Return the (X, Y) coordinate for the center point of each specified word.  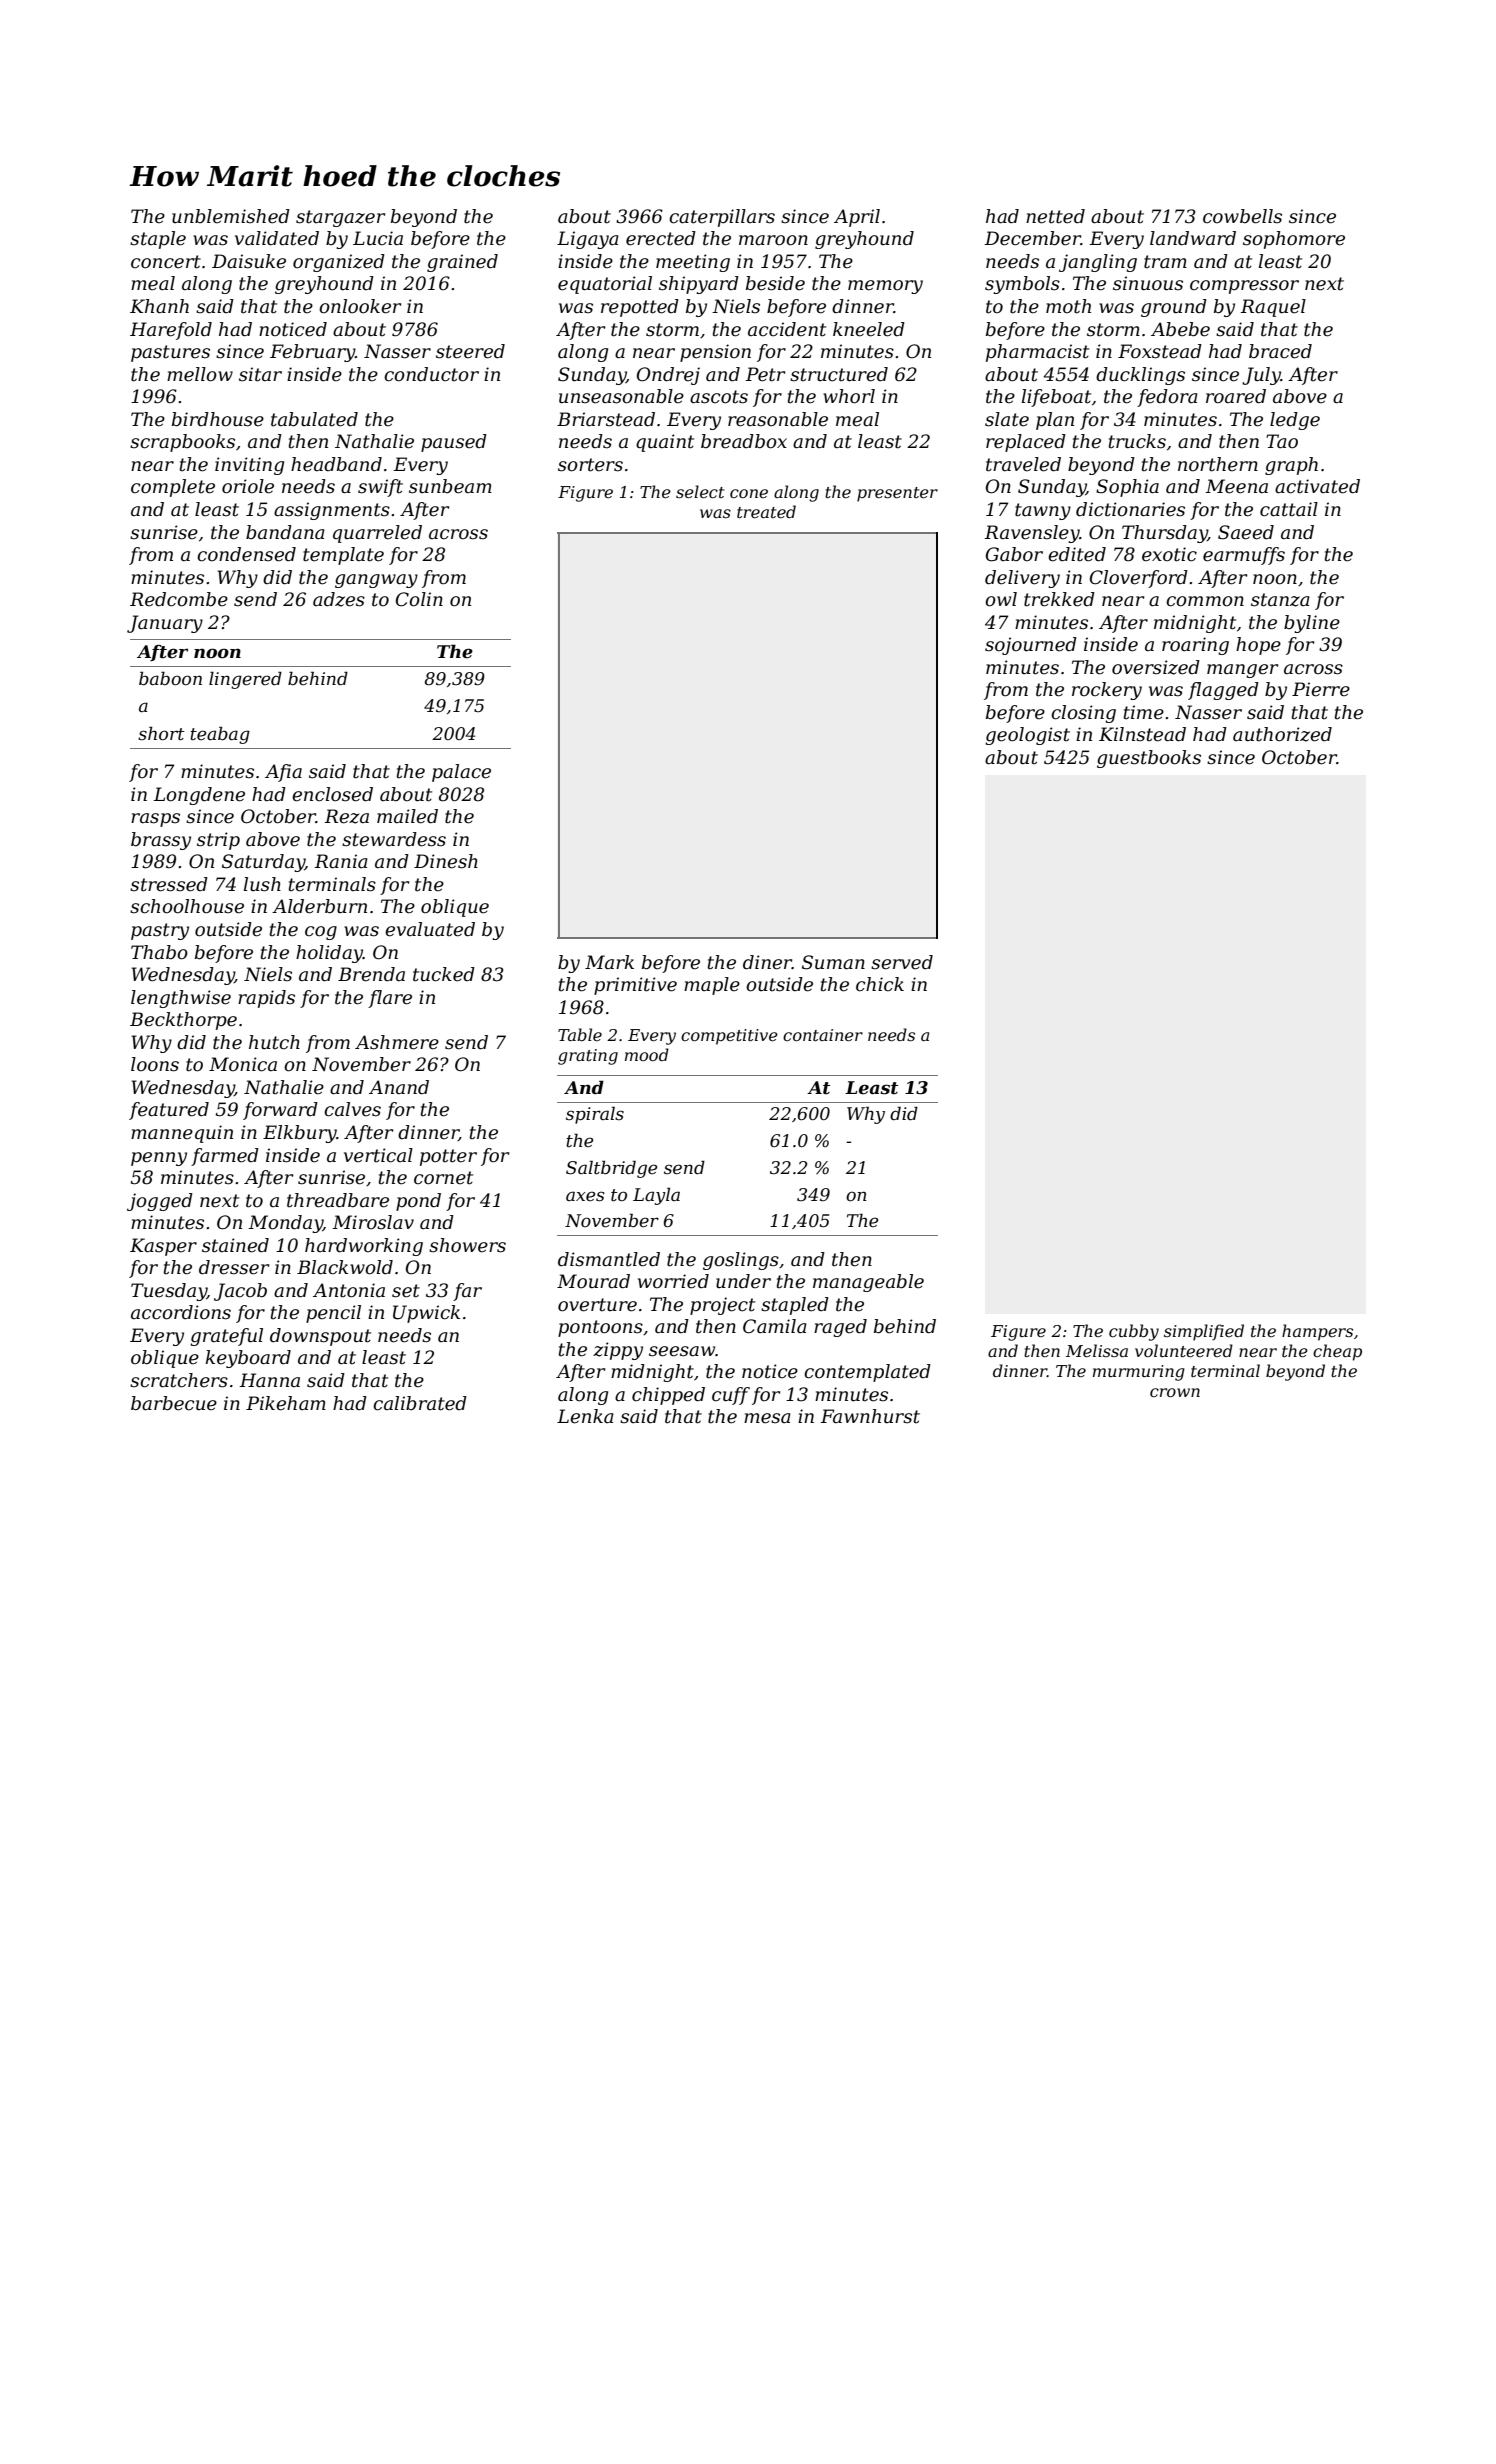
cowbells (1242, 216)
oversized (1156, 667)
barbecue (174, 1403)
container (823, 1035)
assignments (332, 511)
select (700, 491)
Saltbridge (611, 1169)
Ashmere (397, 1042)
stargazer (340, 218)
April (857, 218)
